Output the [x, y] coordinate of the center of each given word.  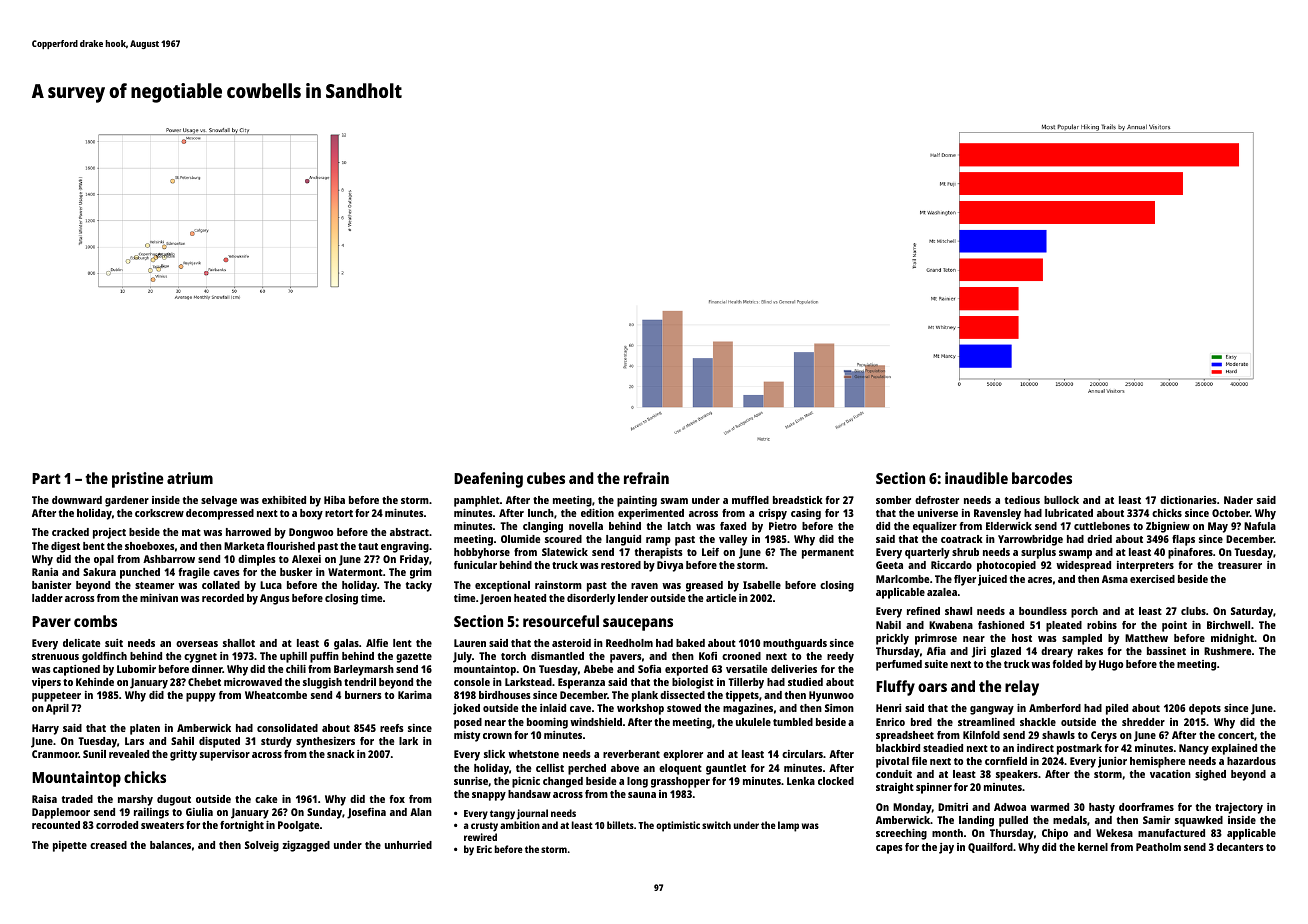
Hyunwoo [831, 696]
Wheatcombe [276, 695]
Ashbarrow [169, 559]
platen [145, 729]
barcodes [1042, 478]
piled [1117, 709]
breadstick [798, 500]
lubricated [1069, 513]
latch [679, 526]
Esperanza [581, 683]
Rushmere [1227, 651]
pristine [138, 480]
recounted [56, 825]
